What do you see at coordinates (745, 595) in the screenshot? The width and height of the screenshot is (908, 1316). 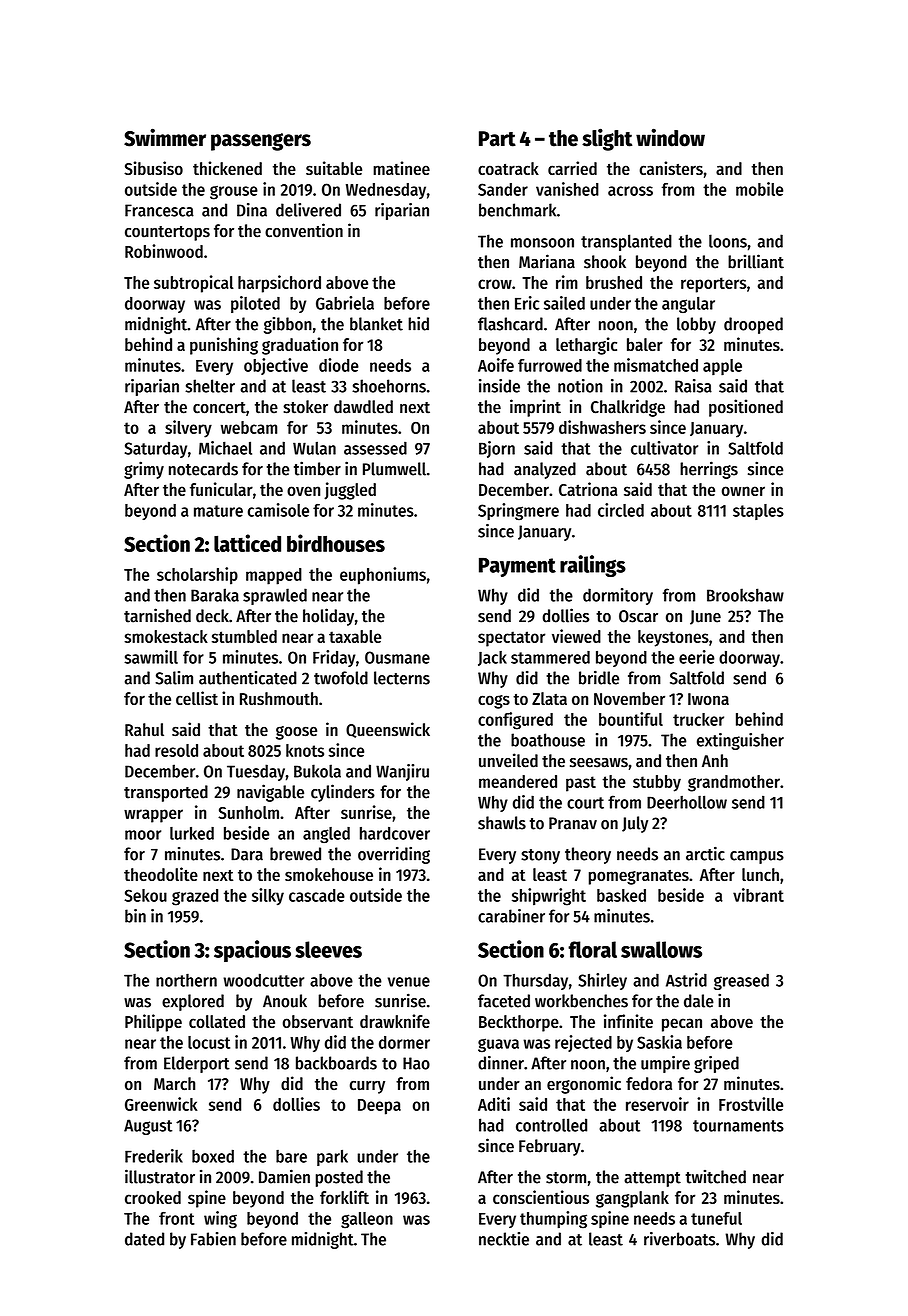 I see `Brookshaw` at bounding box center [745, 595].
